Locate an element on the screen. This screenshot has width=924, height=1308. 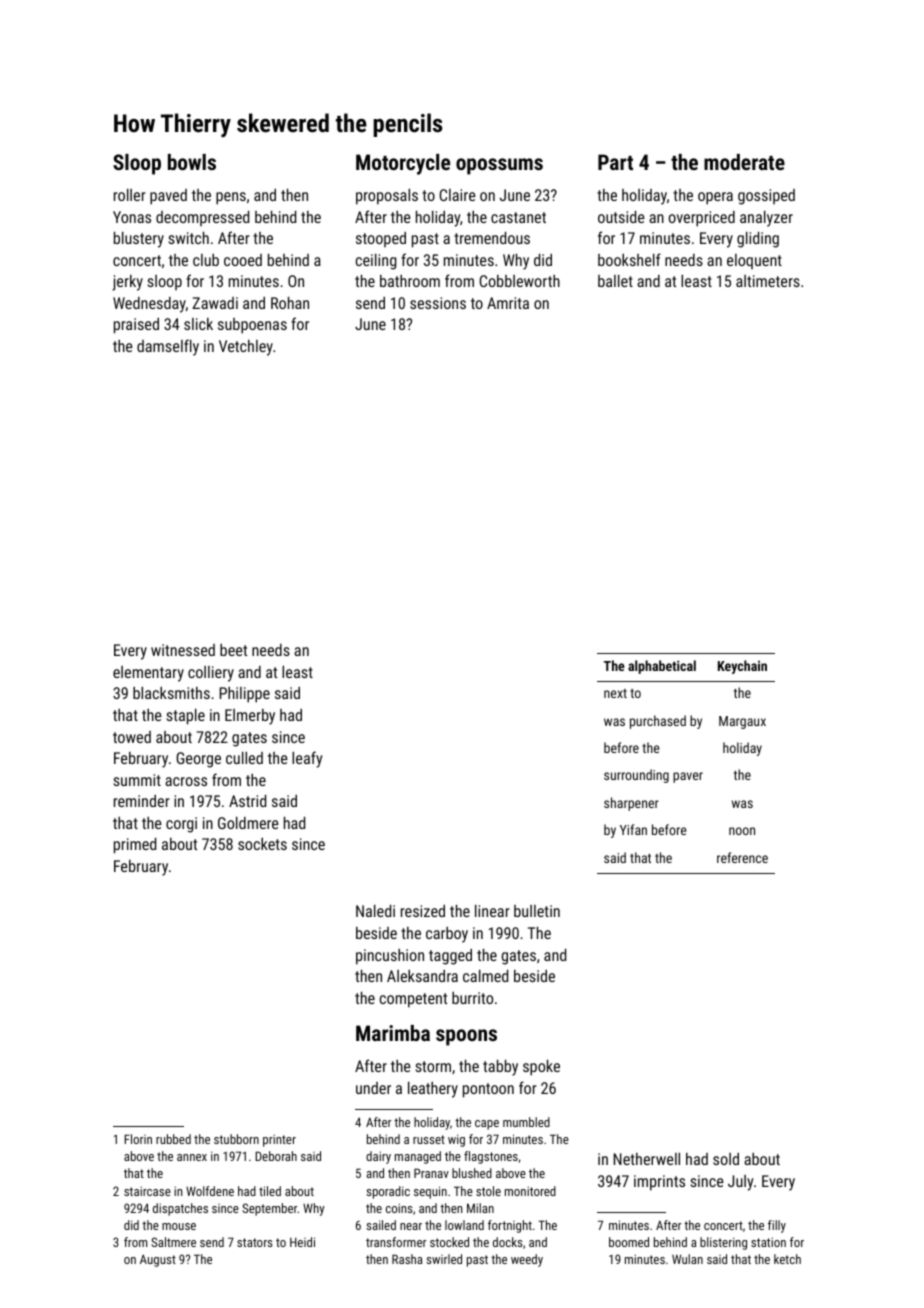
damselfly is located at coordinates (168, 347).
